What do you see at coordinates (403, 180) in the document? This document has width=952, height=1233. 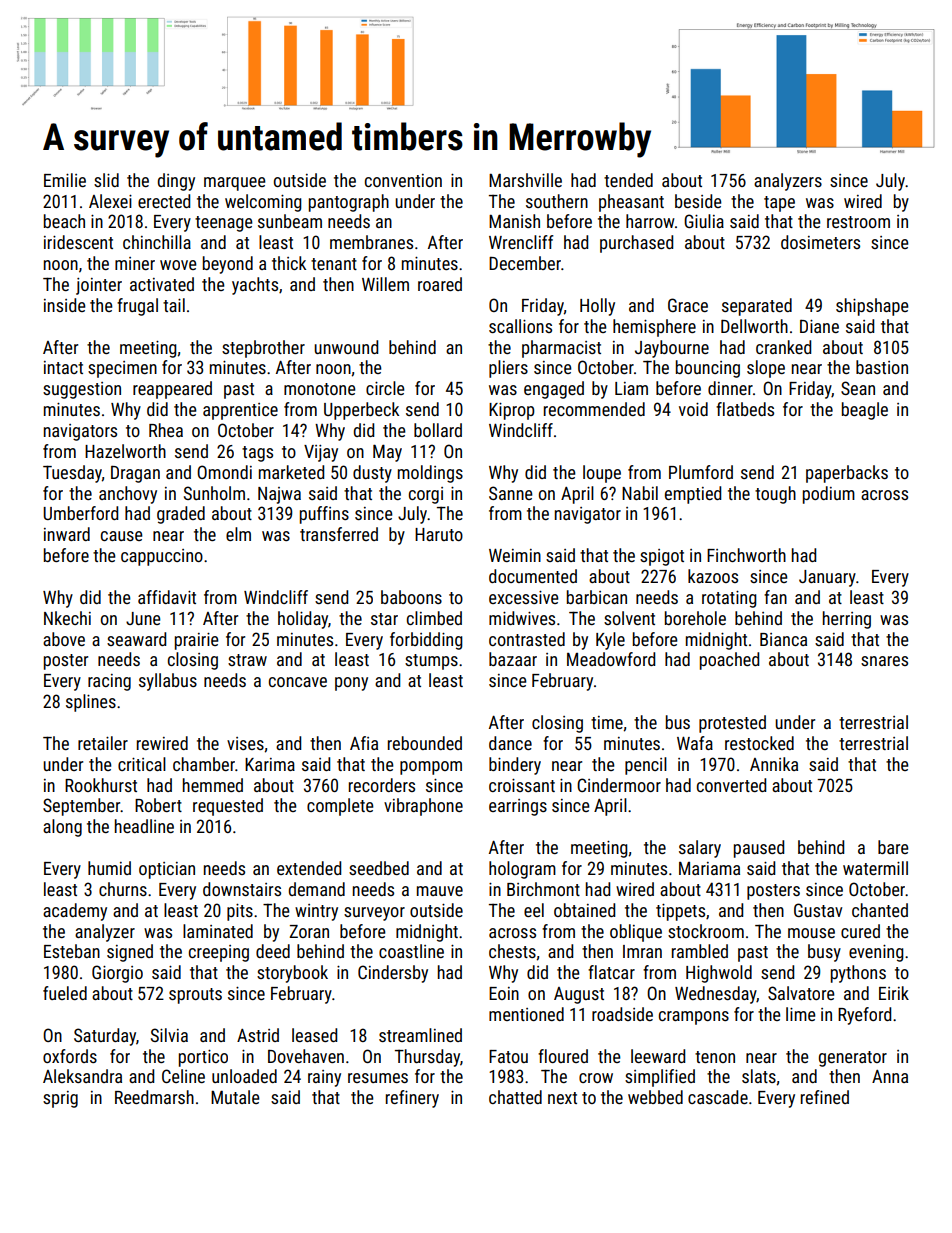 I see `convention` at bounding box center [403, 180].
